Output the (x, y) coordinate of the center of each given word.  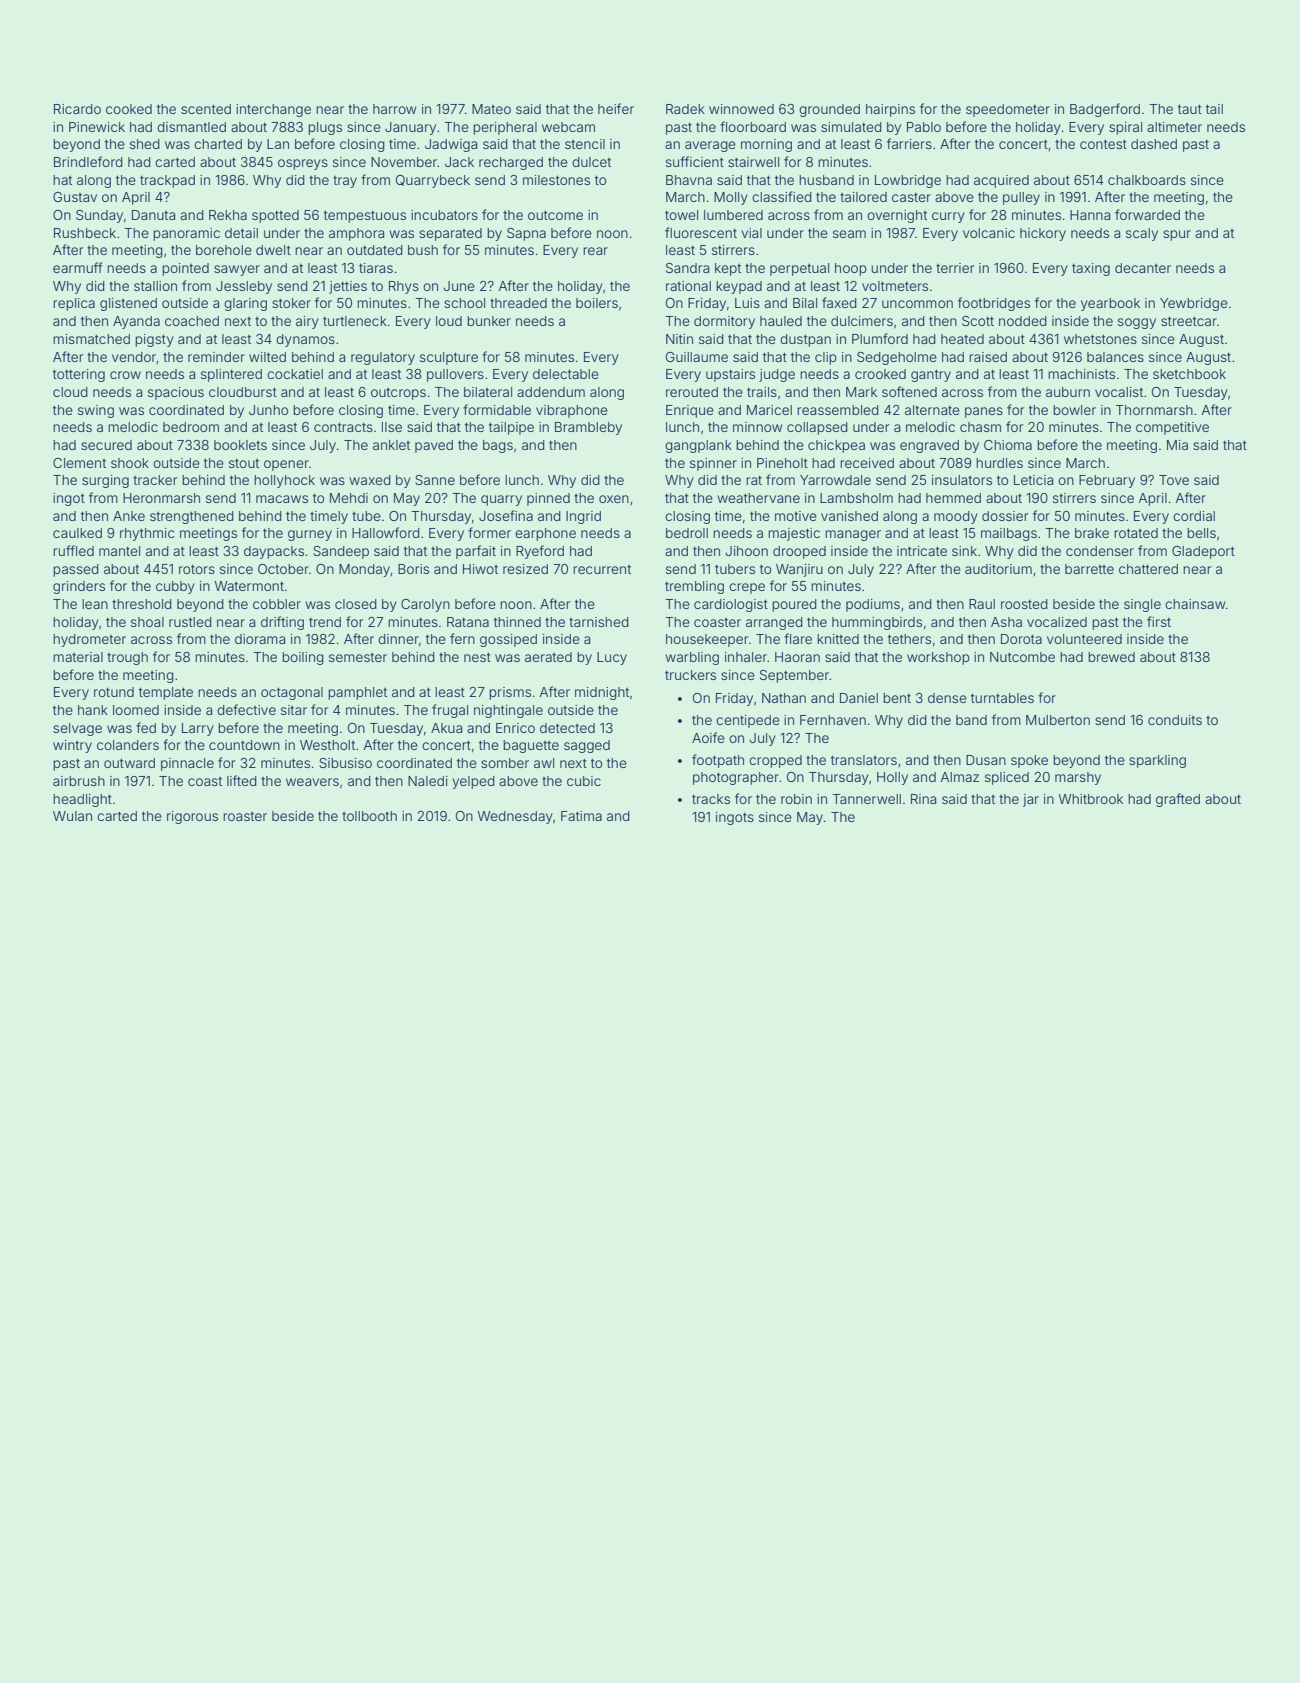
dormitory (724, 322)
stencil (585, 144)
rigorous (192, 817)
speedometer (1008, 110)
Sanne (435, 480)
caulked (77, 533)
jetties (348, 287)
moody (956, 517)
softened (909, 391)
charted (218, 144)
